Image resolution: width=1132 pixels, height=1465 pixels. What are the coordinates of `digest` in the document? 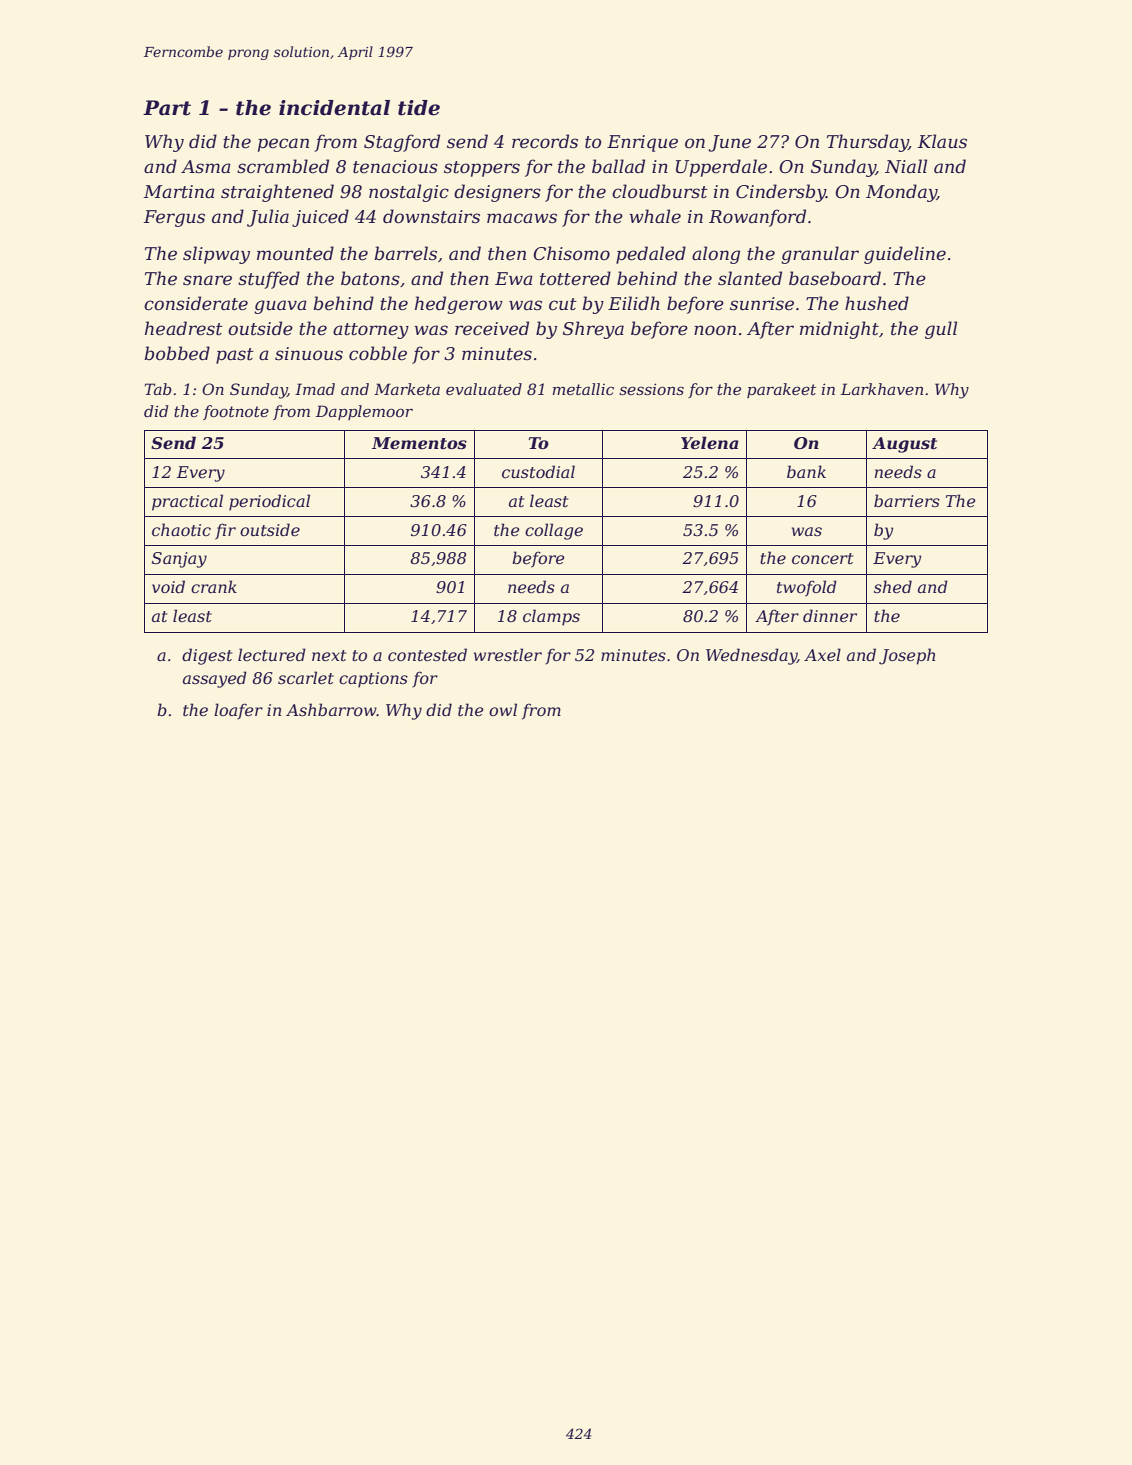 It's located at (207, 656).
